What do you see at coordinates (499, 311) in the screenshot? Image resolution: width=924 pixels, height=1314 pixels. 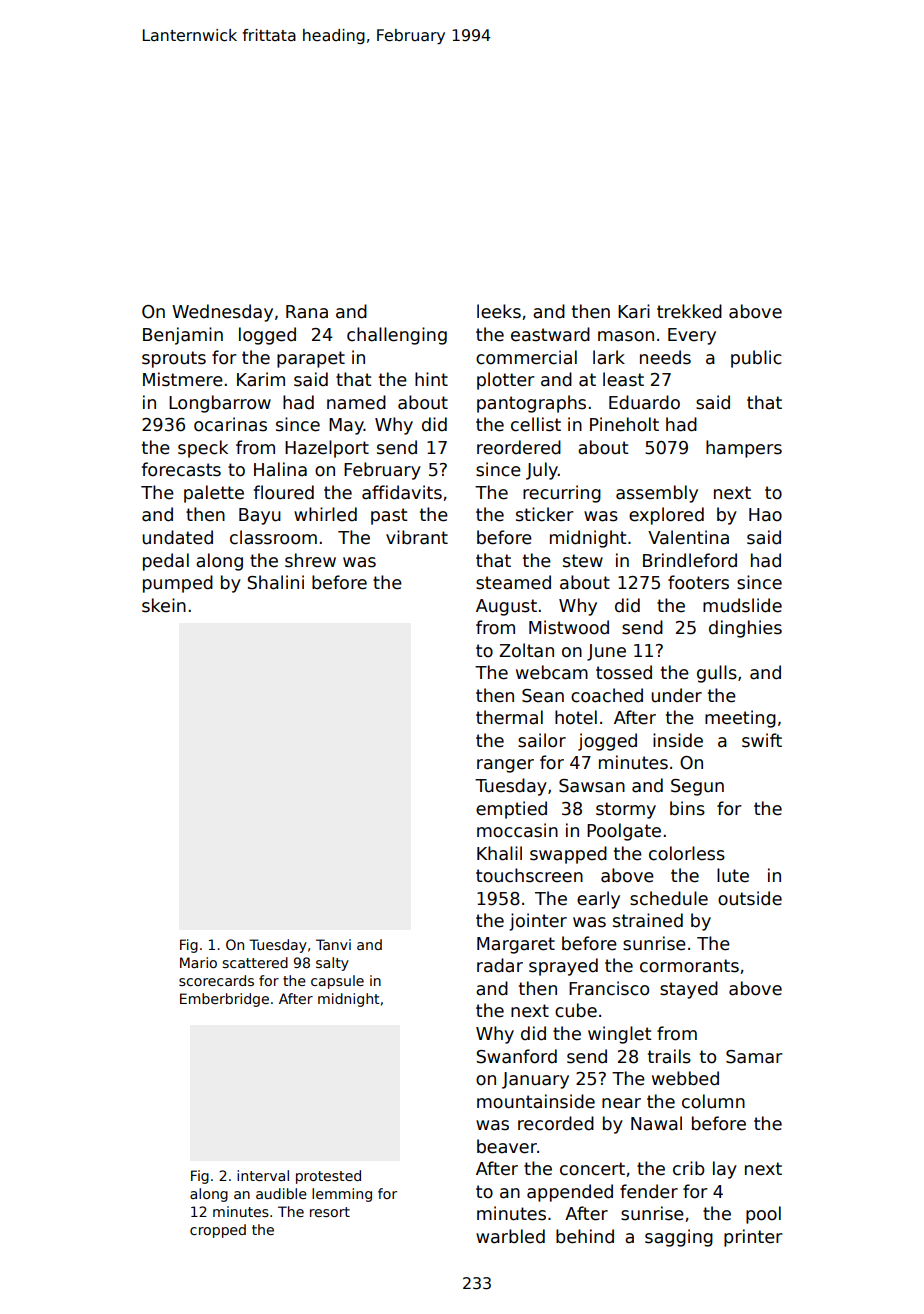 I see `leeks` at bounding box center [499, 311].
